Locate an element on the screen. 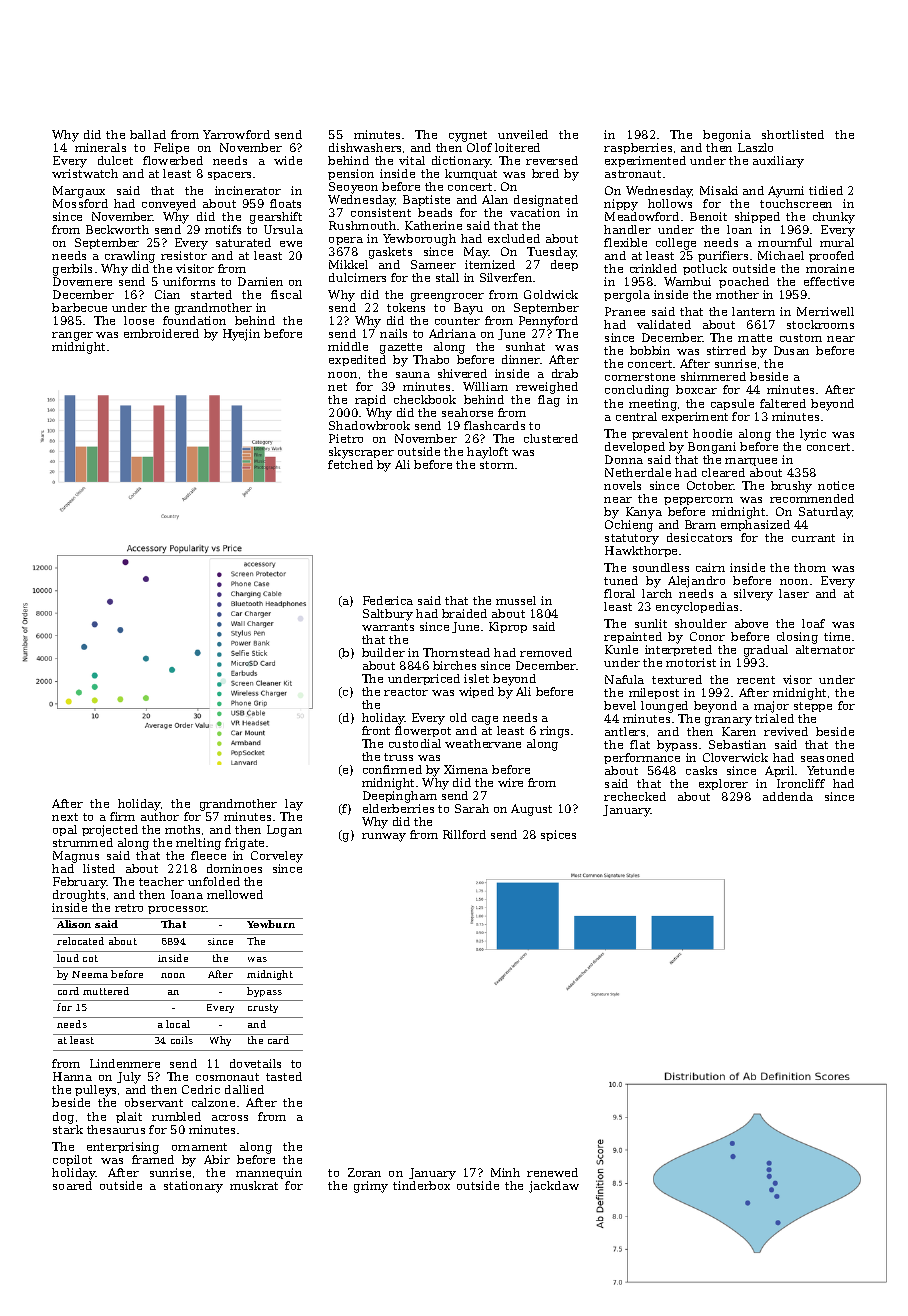 The height and width of the screenshot is (1316, 908). Federica is located at coordinates (388, 600).
